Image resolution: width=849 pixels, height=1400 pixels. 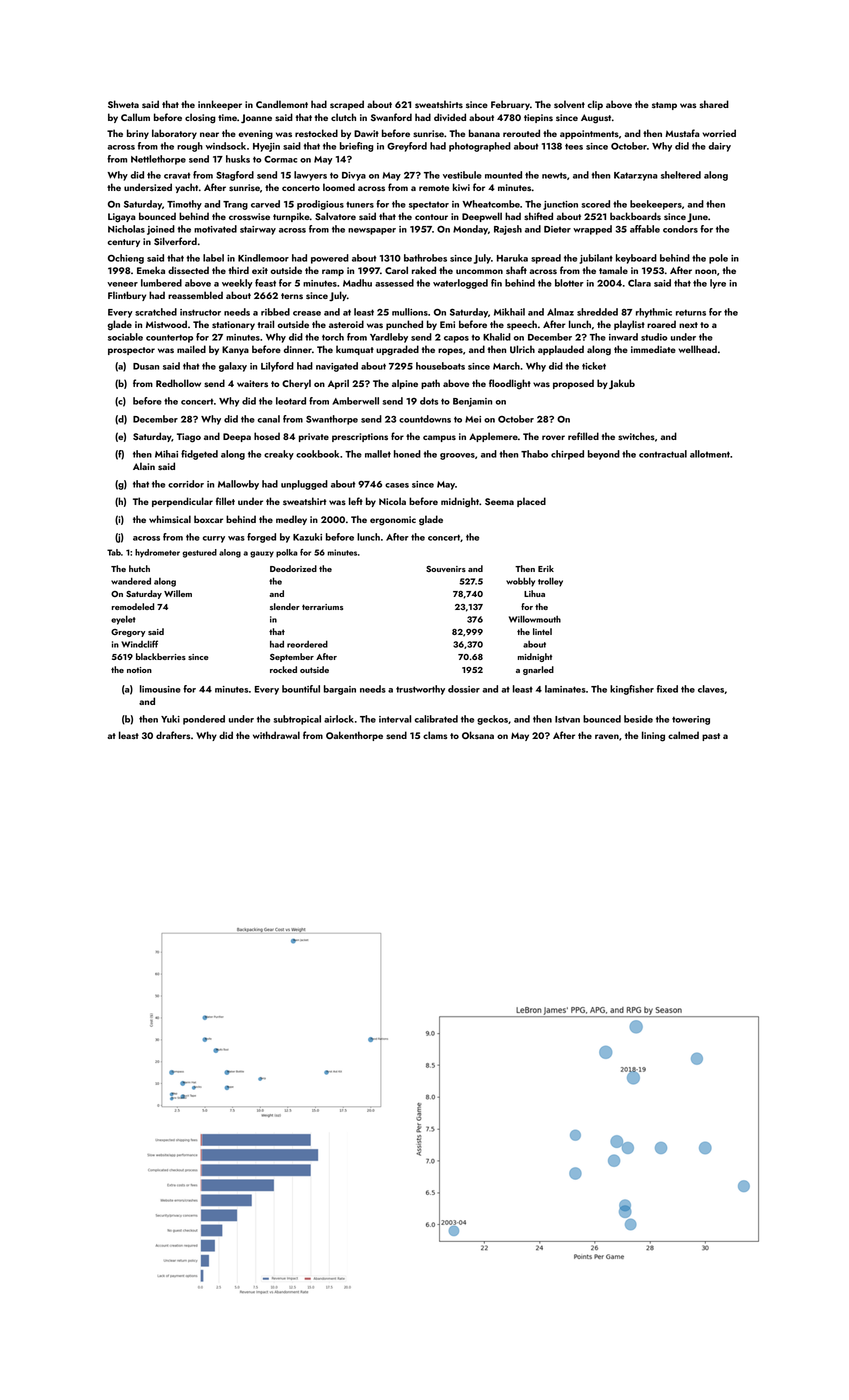 I want to click on Dusan, so click(x=146, y=366).
